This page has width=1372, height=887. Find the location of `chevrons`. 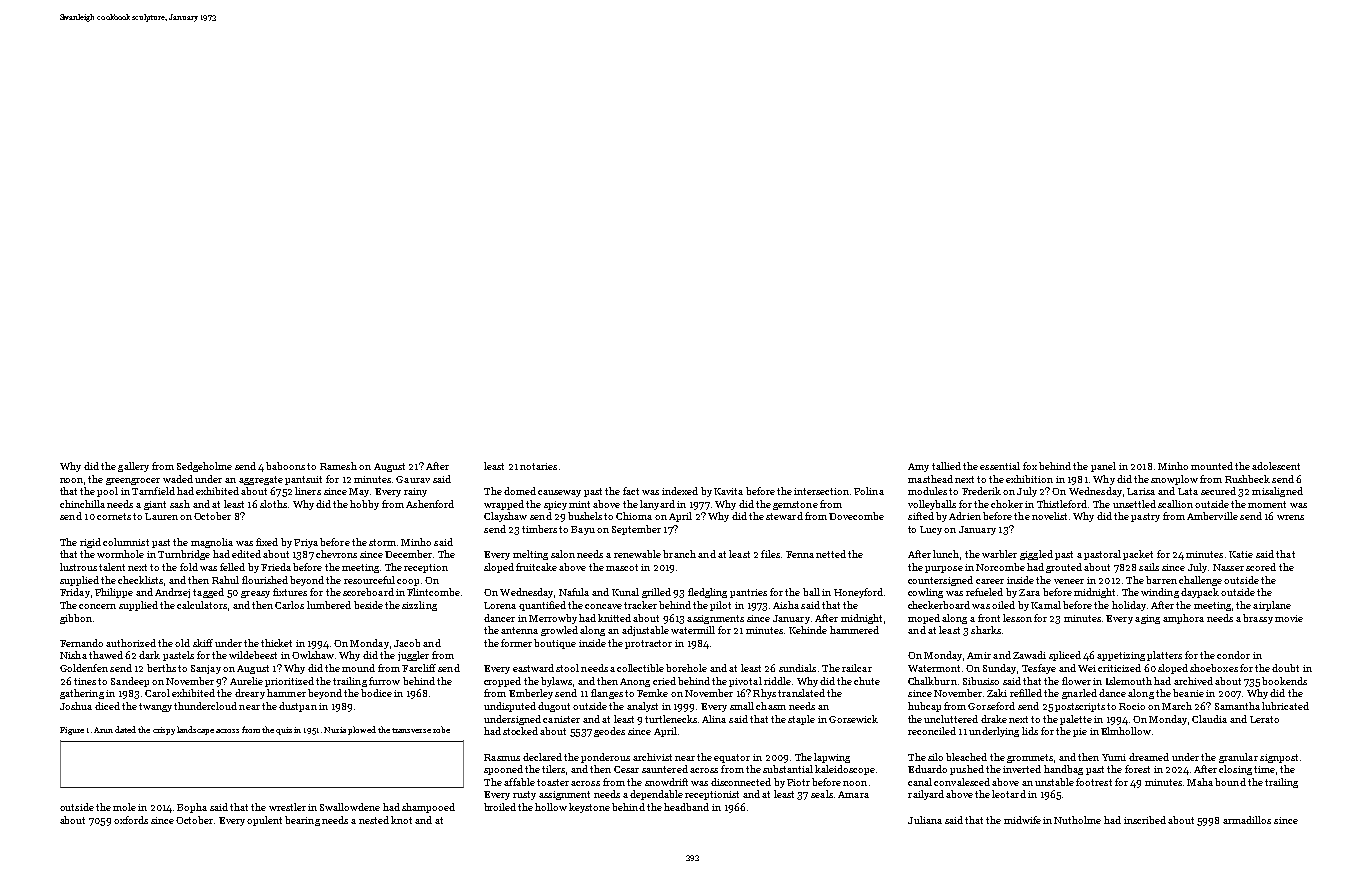

chevrons is located at coordinates (336, 554).
